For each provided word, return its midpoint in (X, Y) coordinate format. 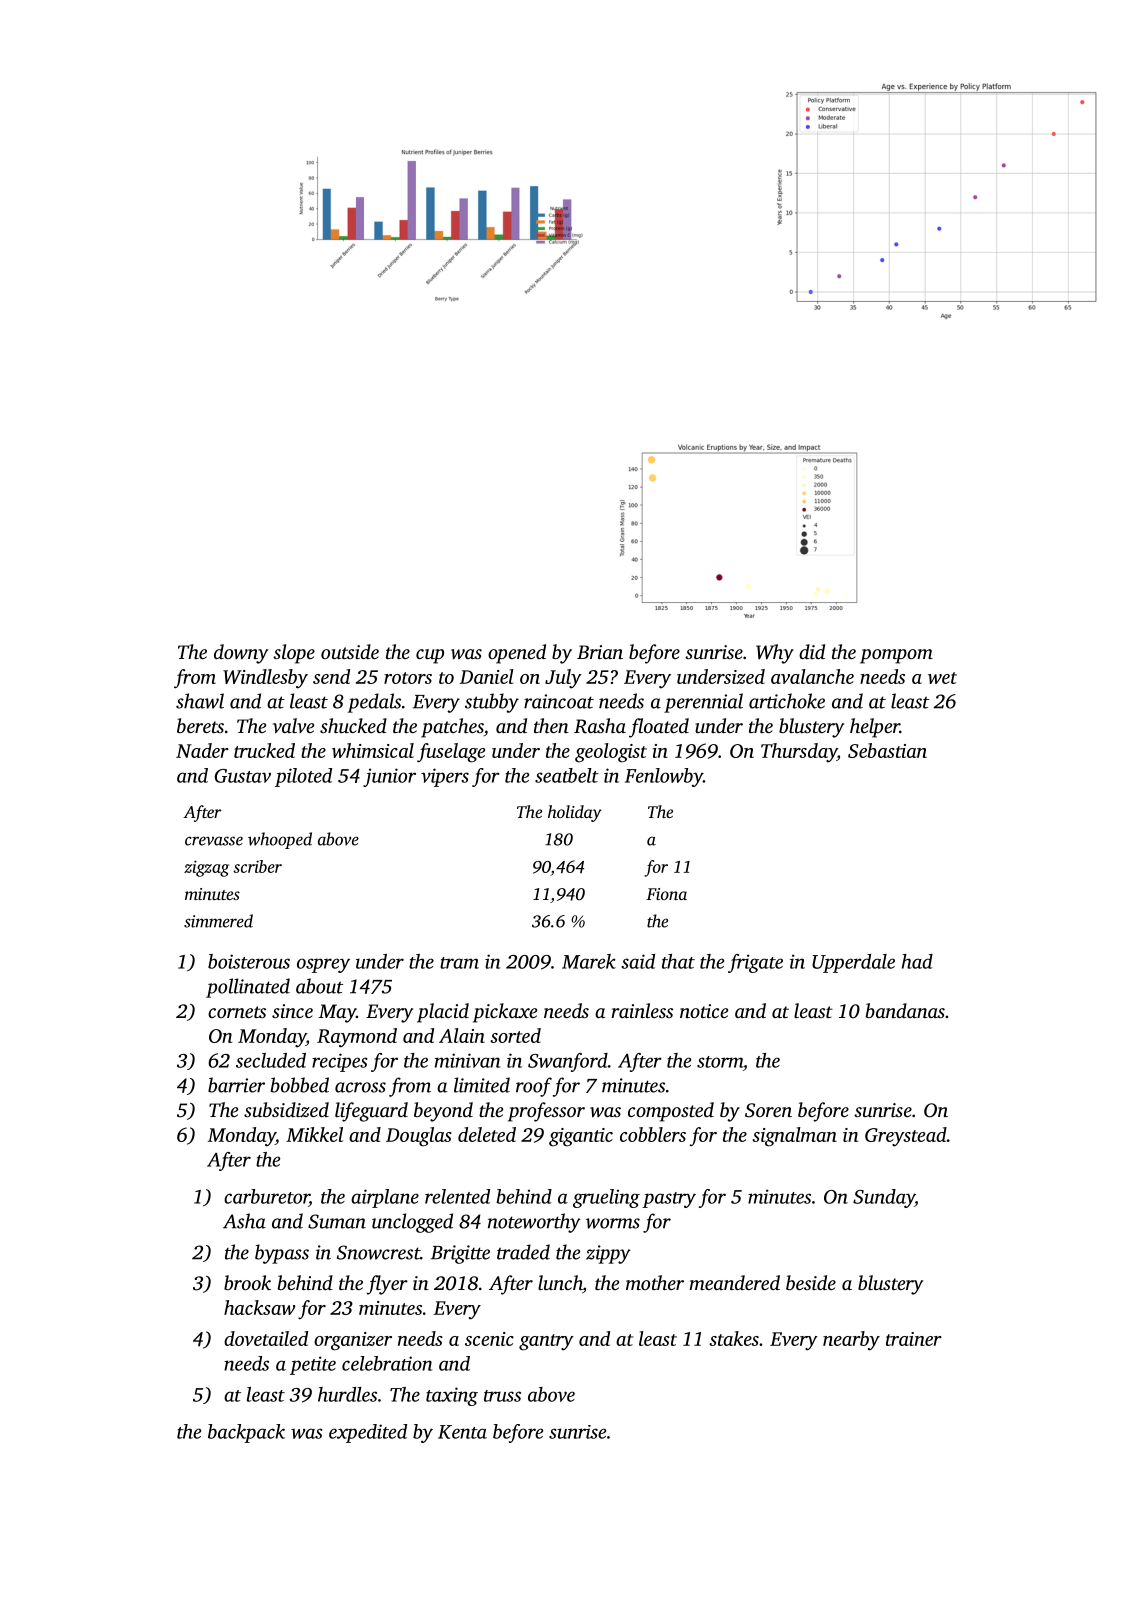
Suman (337, 1221)
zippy (608, 1254)
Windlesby (265, 679)
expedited (368, 1433)
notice (704, 1011)
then (551, 725)
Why (775, 654)
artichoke (787, 701)
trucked (264, 750)
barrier (236, 1085)
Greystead (906, 1137)
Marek (589, 961)
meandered (734, 1282)
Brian (600, 652)
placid (443, 1013)
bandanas (905, 1010)
